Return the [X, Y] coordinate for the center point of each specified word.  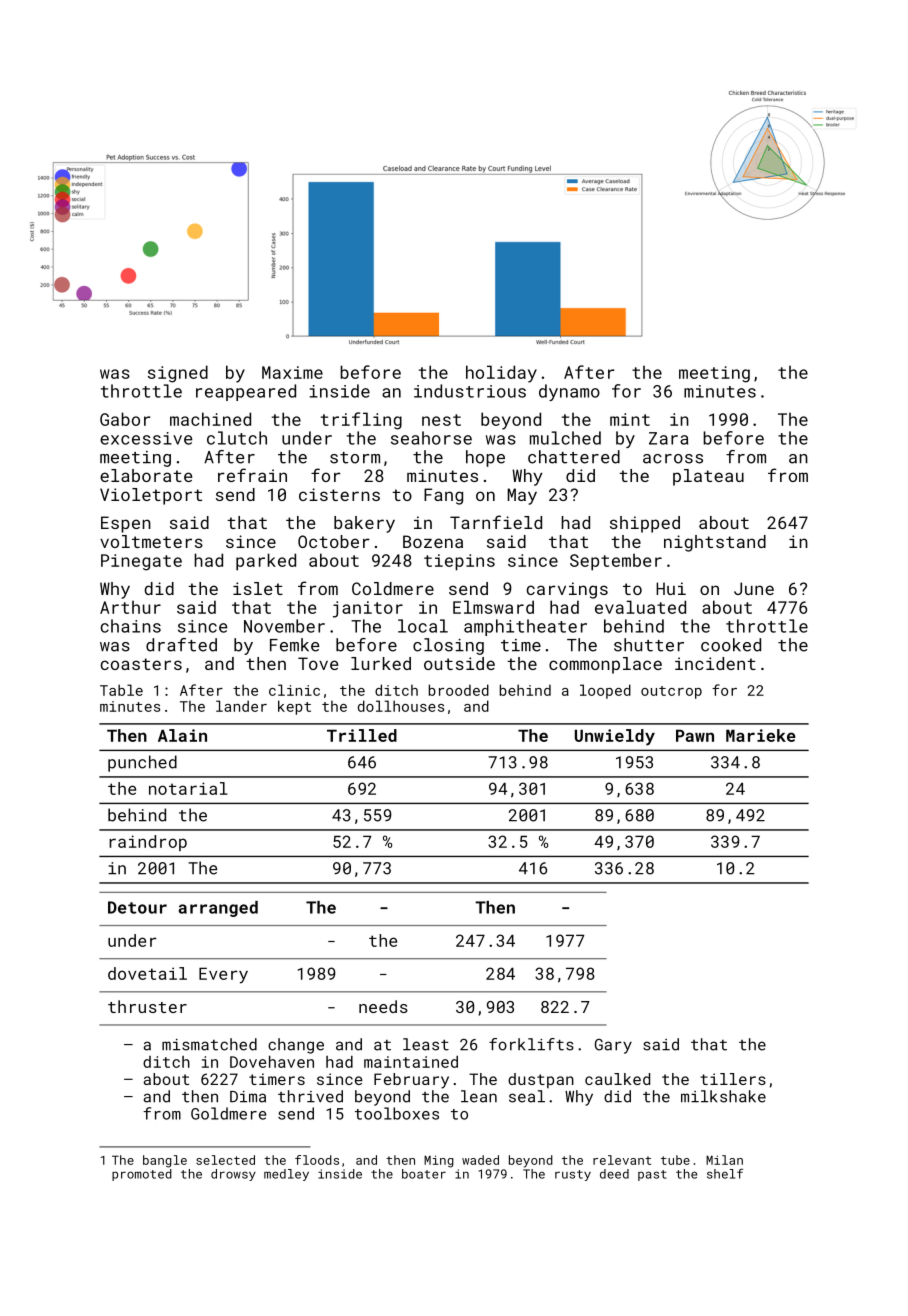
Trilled [362, 735]
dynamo [569, 392]
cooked [731, 645]
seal [527, 1096]
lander [241, 706]
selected [225, 1160]
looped [605, 691]
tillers [733, 1079]
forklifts [531, 1044]
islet [258, 588]
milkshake [723, 1096]
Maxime [292, 372]
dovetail [147, 973]
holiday [501, 374]
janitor [368, 609]
